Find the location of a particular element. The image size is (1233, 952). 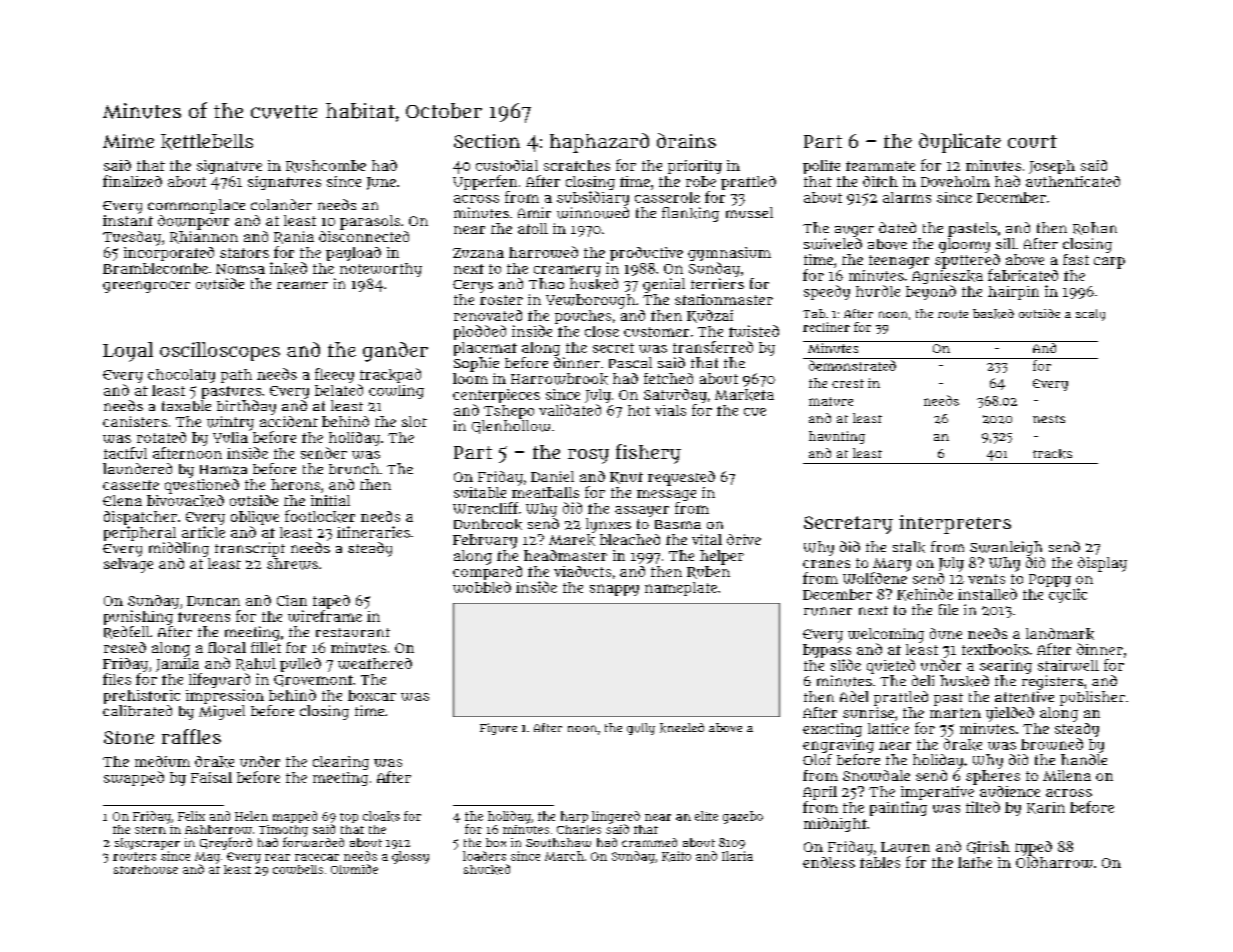

duplicate is located at coordinates (960, 143).
